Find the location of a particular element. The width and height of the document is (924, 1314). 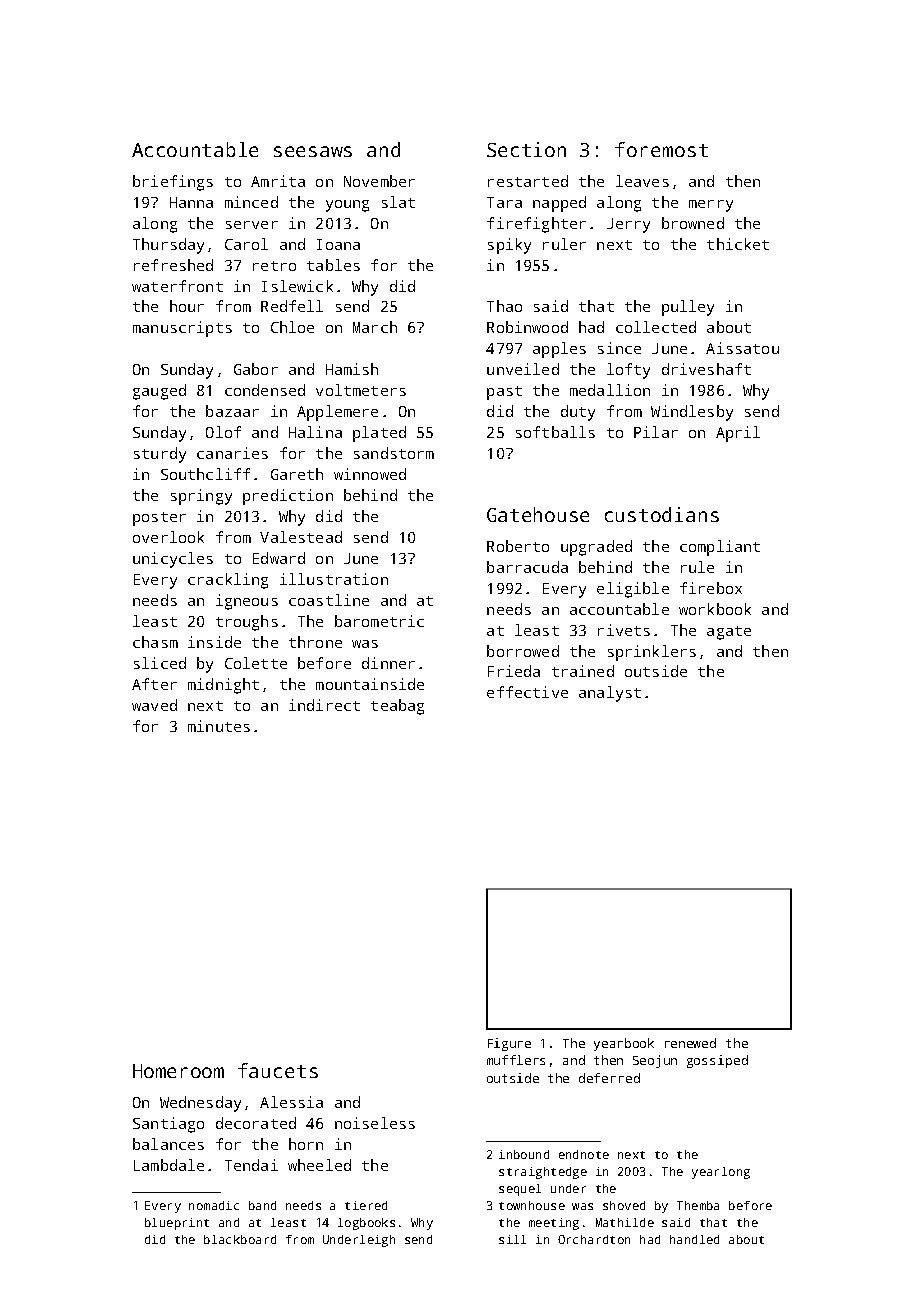

Tendai is located at coordinates (251, 1165).
